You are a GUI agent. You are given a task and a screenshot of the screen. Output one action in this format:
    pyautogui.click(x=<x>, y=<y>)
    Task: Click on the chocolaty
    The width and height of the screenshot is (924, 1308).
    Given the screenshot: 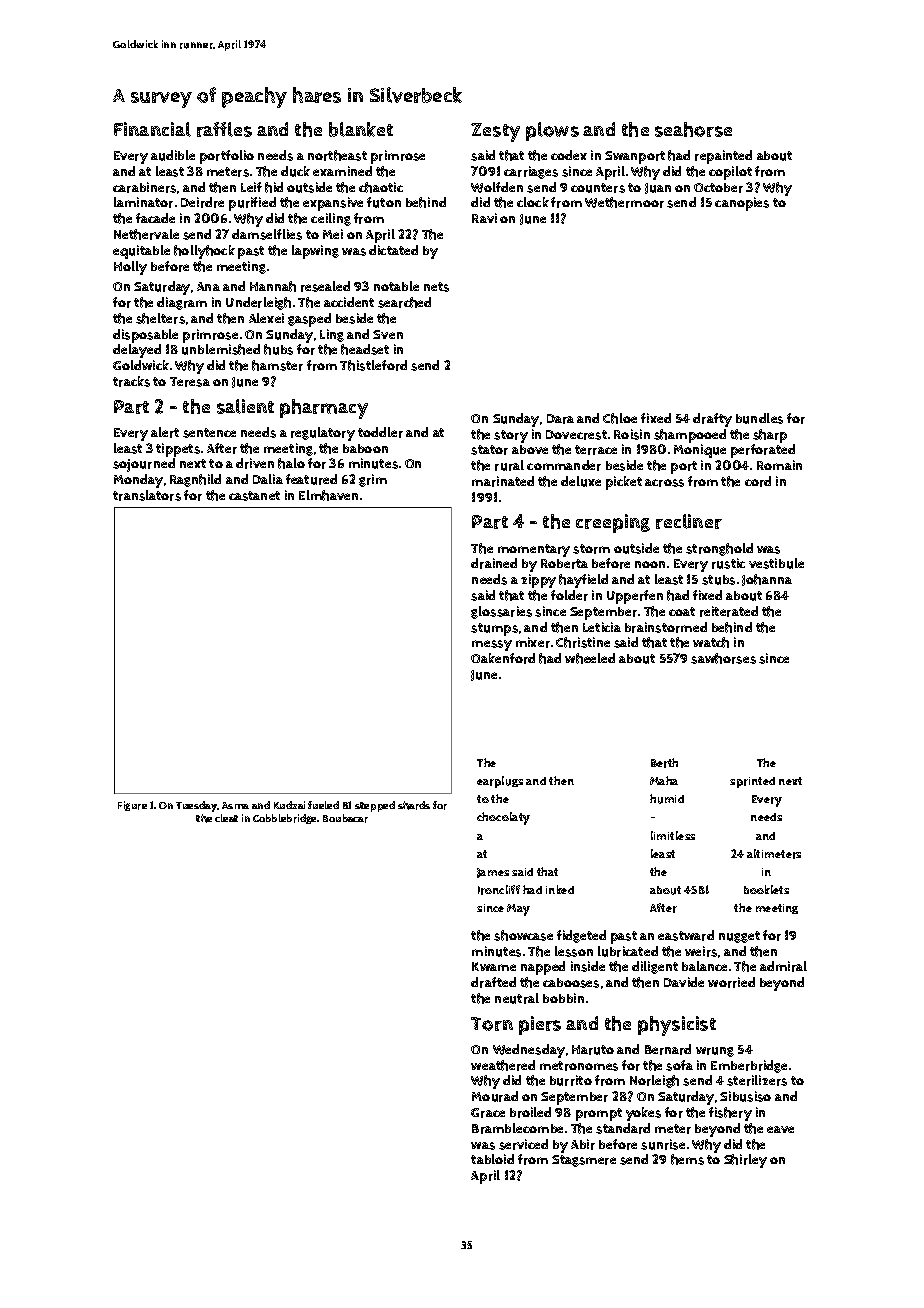 What is the action you would take?
    pyautogui.click(x=503, y=818)
